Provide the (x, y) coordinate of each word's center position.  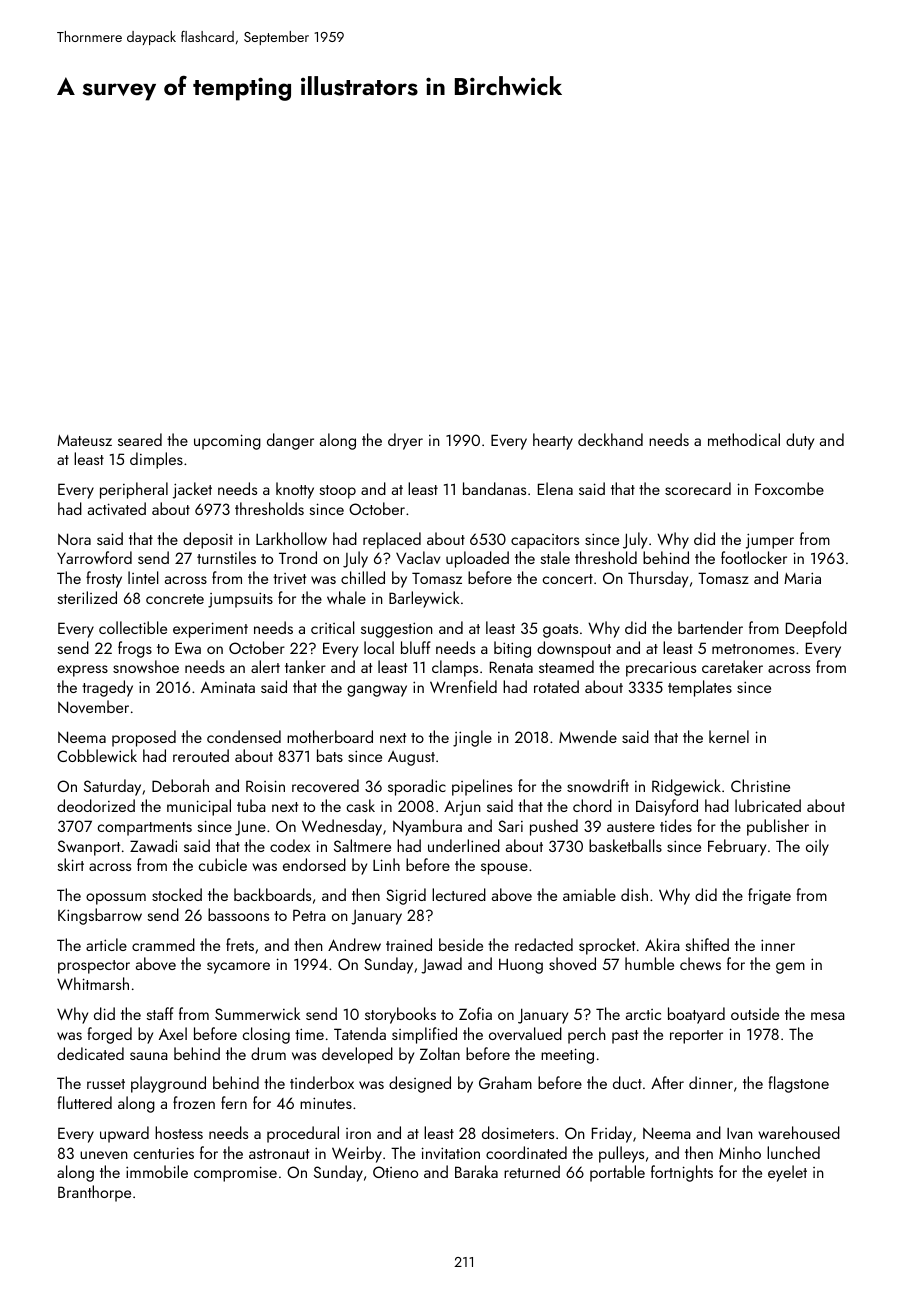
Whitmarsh (93, 983)
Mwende (588, 736)
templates (700, 688)
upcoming (227, 442)
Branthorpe (94, 1193)
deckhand (610, 439)
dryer (405, 441)
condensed (244, 736)
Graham (505, 1082)
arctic (643, 1014)
